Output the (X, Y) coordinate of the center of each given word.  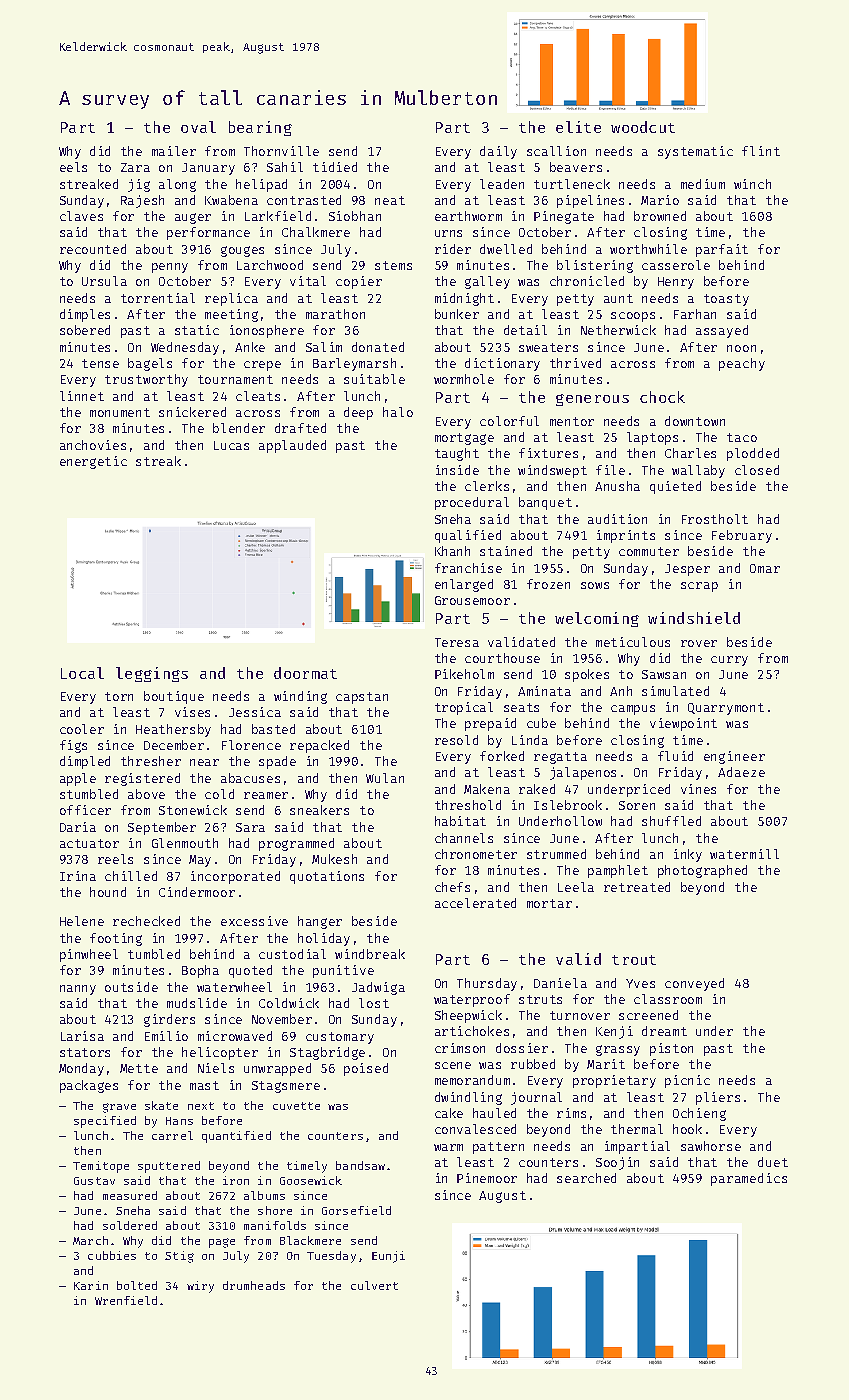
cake (449, 1113)
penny (170, 268)
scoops (633, 317)
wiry (200, 1287)
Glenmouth (185, 843)
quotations (327, 877)
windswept (552, 471)
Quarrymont (726, 709)
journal (536, 1098)
